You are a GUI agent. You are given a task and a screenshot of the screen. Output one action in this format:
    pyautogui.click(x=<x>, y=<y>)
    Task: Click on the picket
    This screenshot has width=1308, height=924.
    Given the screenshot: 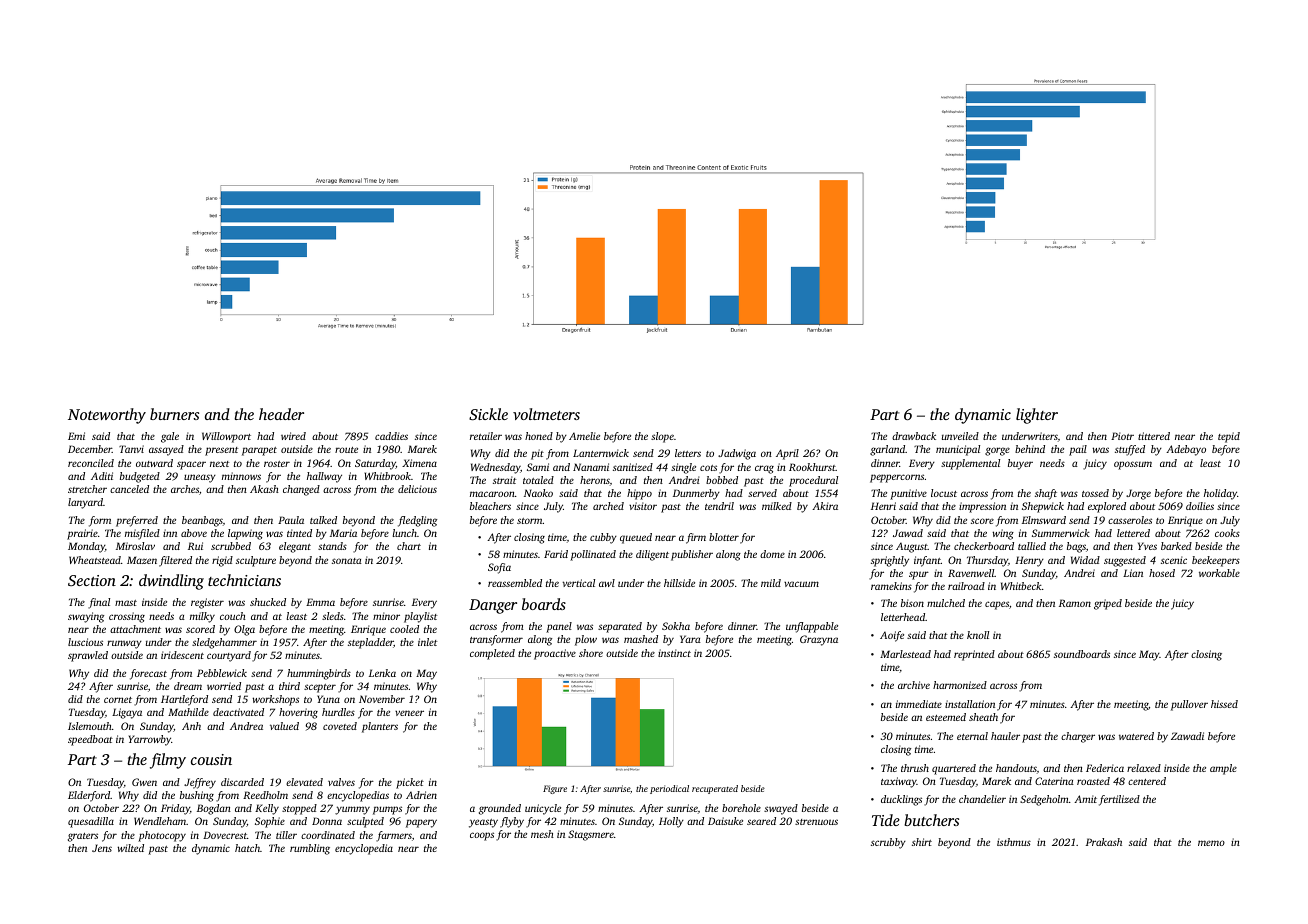 What is the action you would take?
    pyautogui.click(x=410, y=783)
